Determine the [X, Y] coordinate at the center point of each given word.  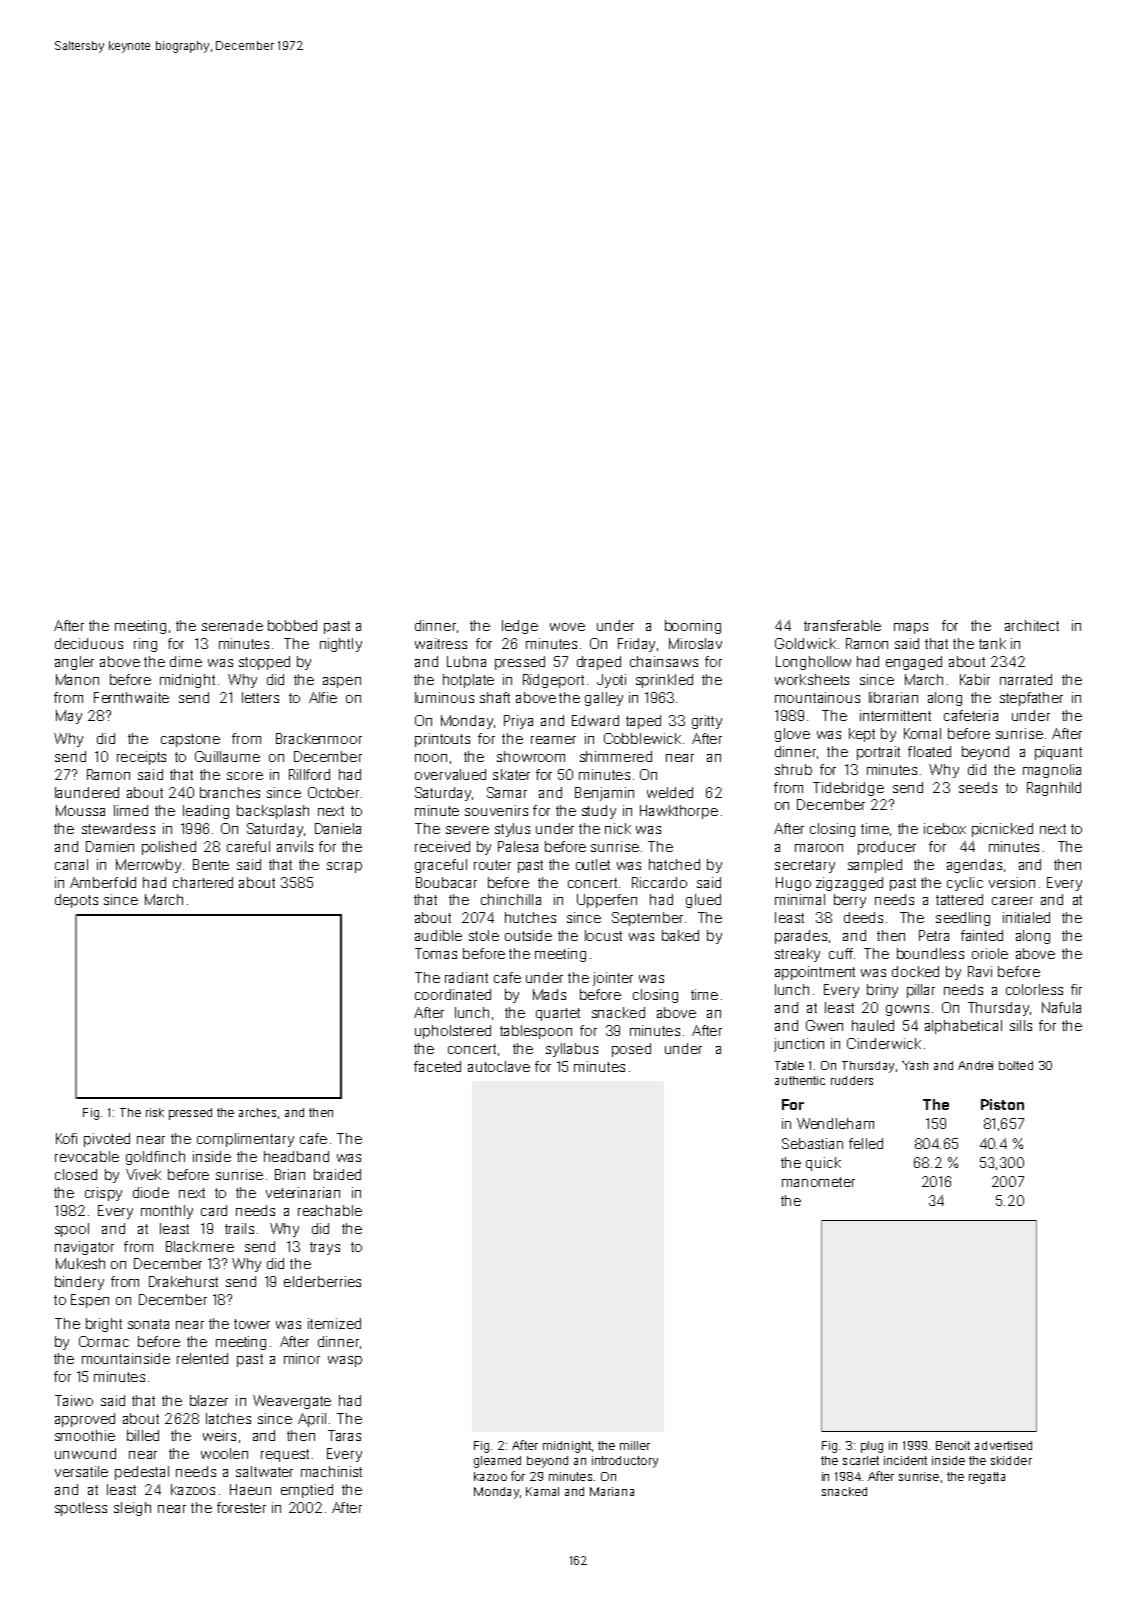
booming [693, 627]
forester [241, 1507]
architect [1032, 625]
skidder [1011, 1460]
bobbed [292, 625]
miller [635, 1445]
